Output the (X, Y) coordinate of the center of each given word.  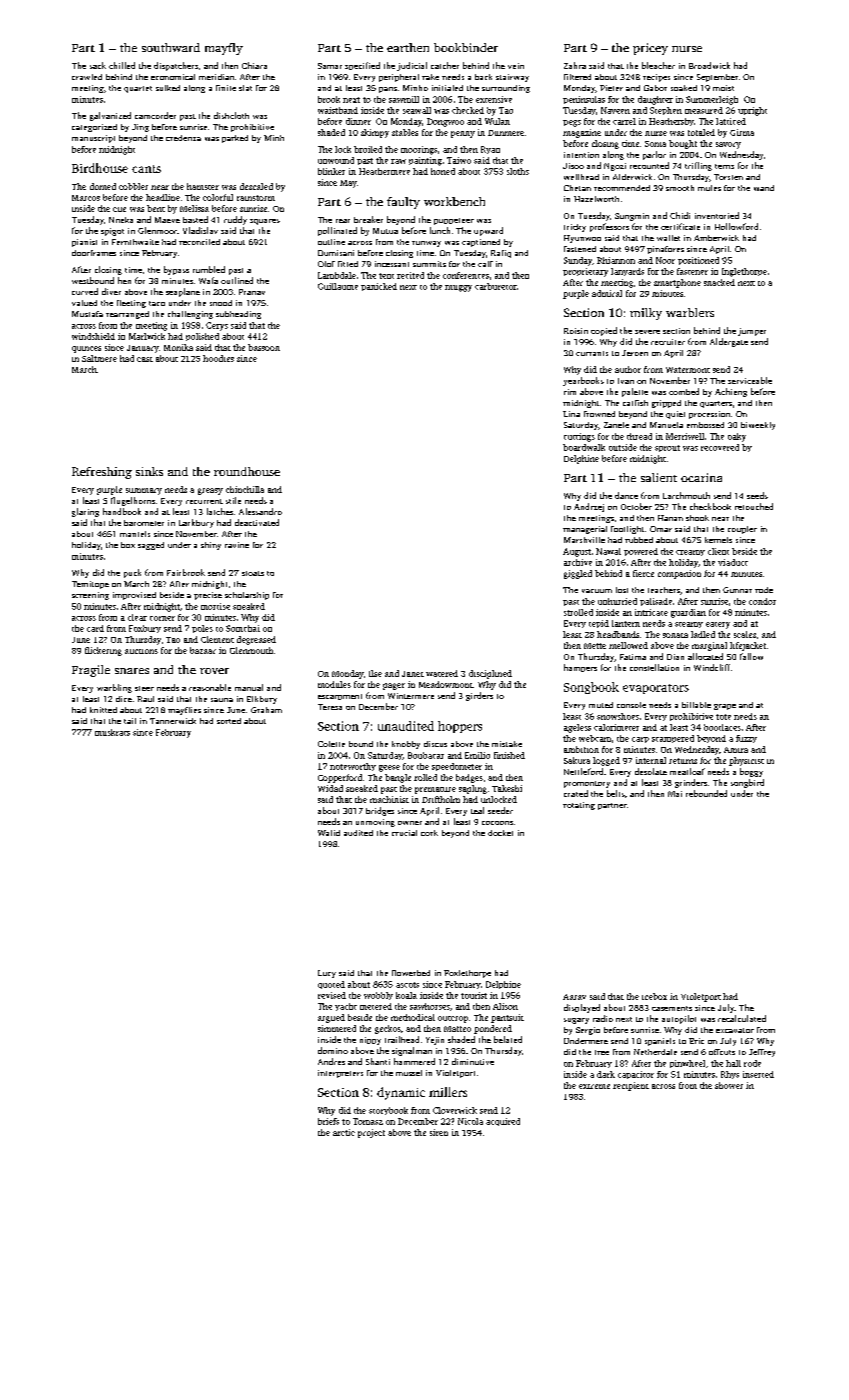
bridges (380, 811)
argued (331, 1018)
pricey (650, 49)
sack (98, 65)
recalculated (742, 1018)
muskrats (112, 732)
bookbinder (466, 47)
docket (500, 833)
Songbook (591, 688)
